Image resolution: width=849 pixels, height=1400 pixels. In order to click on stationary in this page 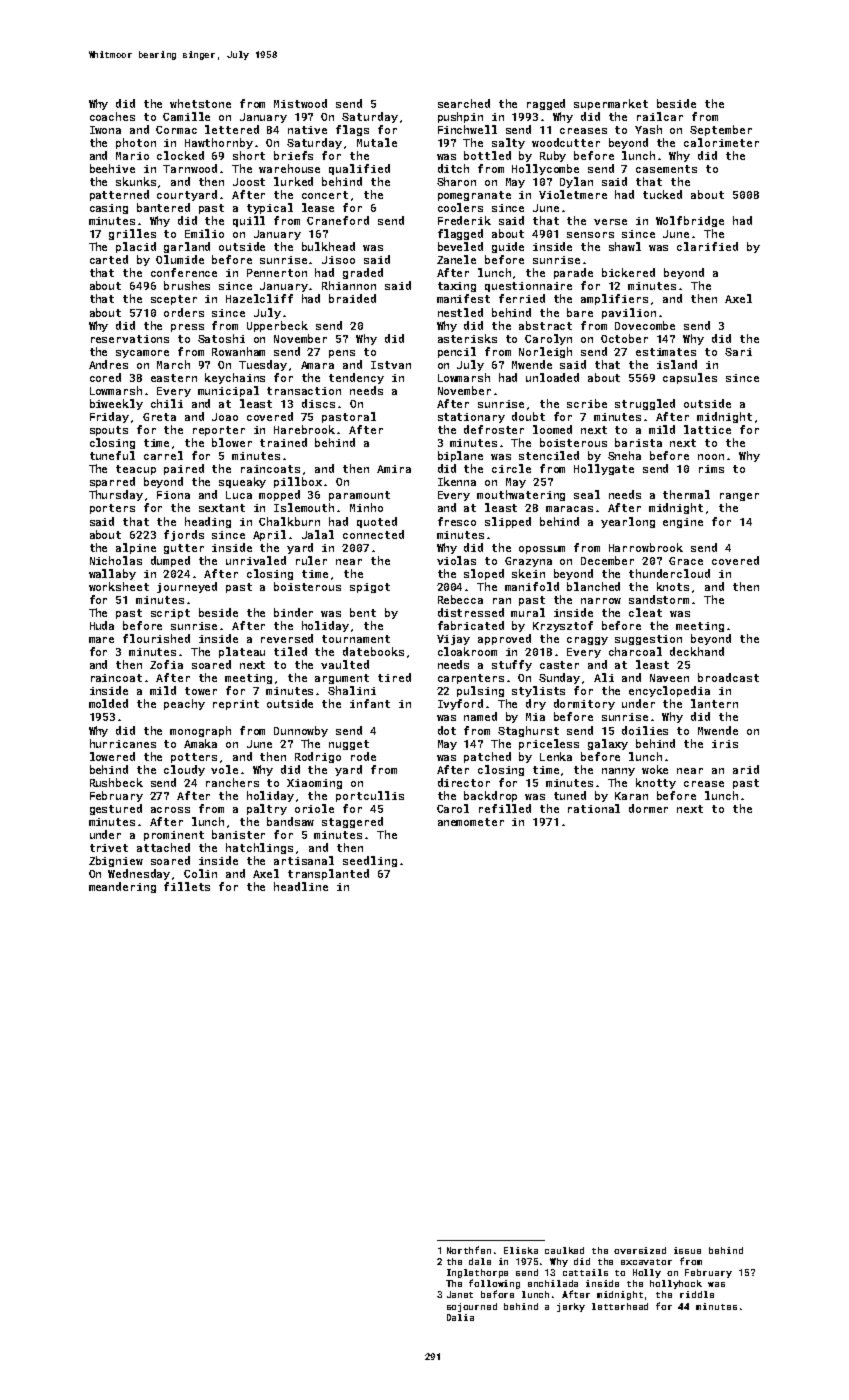, I will do `click(471, 418)`.
